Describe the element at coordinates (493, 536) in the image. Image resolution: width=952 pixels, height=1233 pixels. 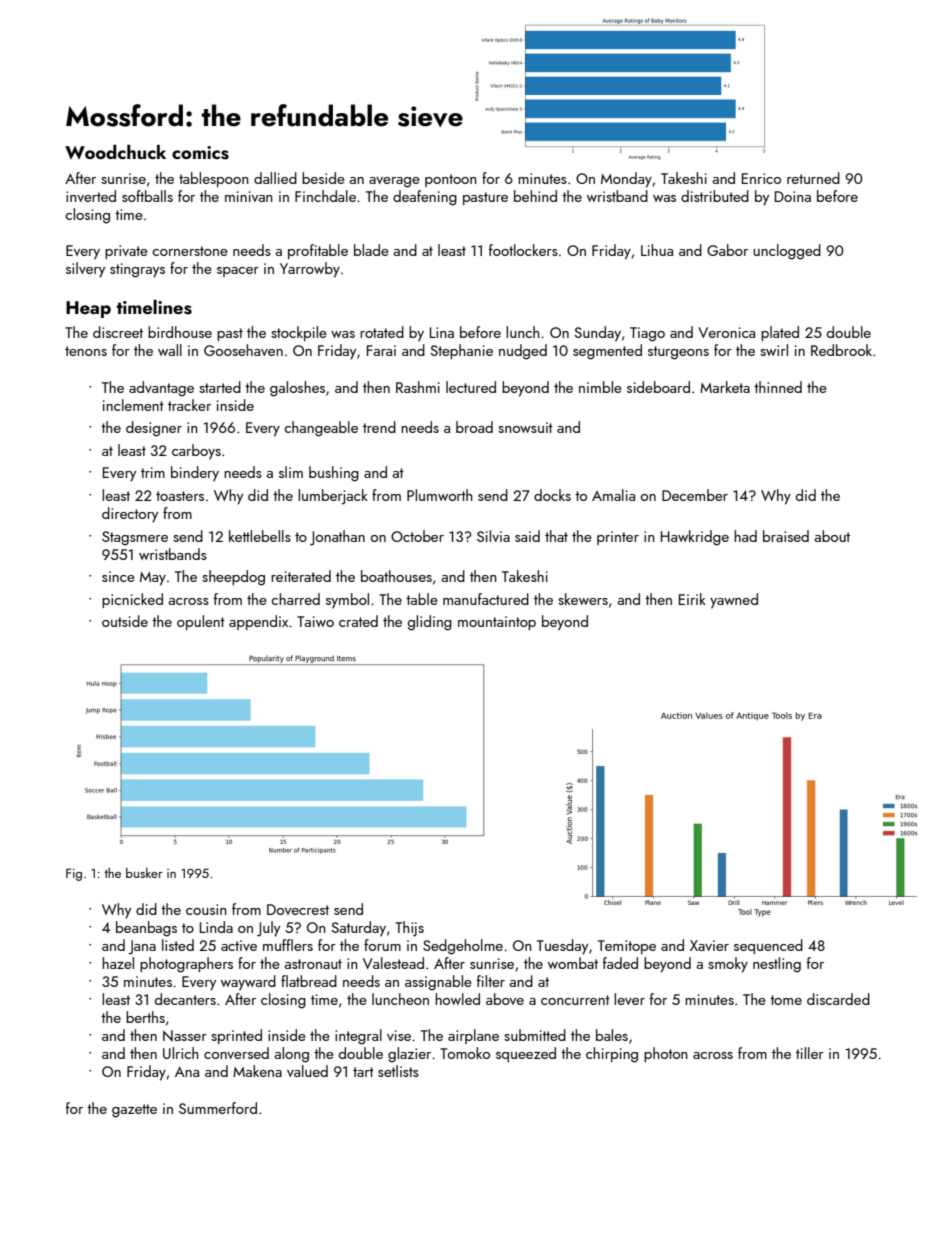
I see `Silvia` at that location.
